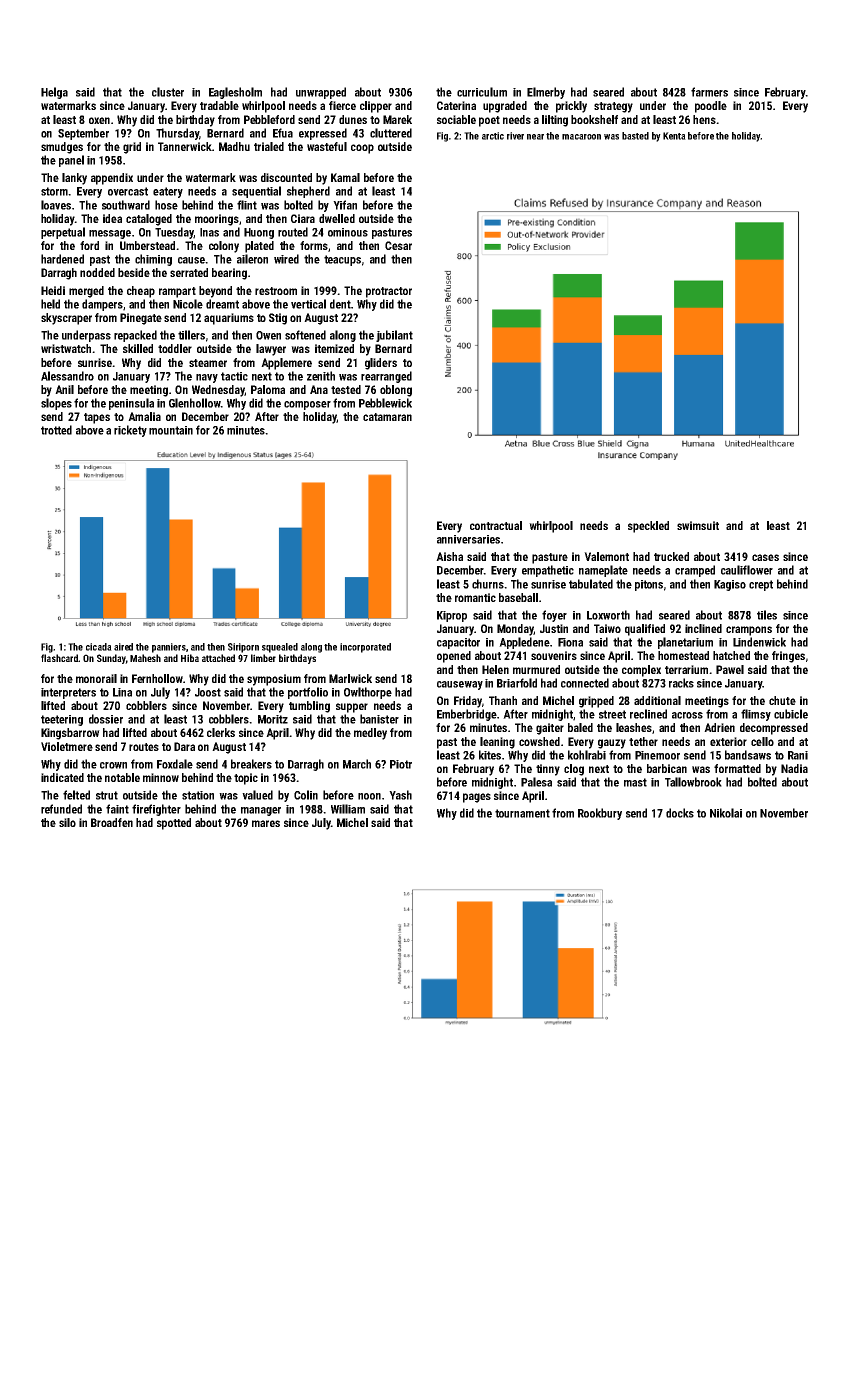  I want to click on farmers, so click(709, 92).
